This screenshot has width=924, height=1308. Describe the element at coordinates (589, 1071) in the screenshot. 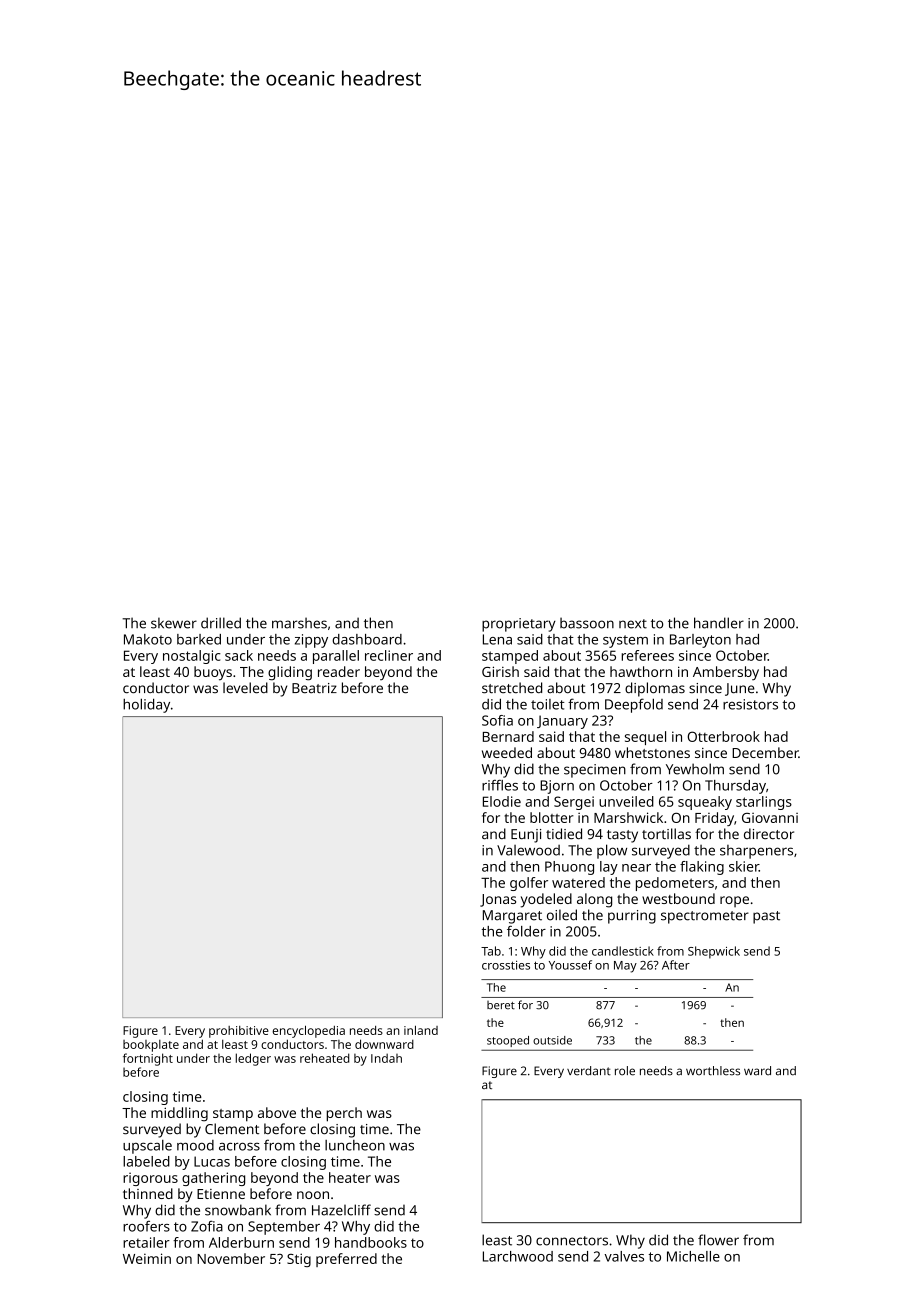

I see `verdant` at that location.
